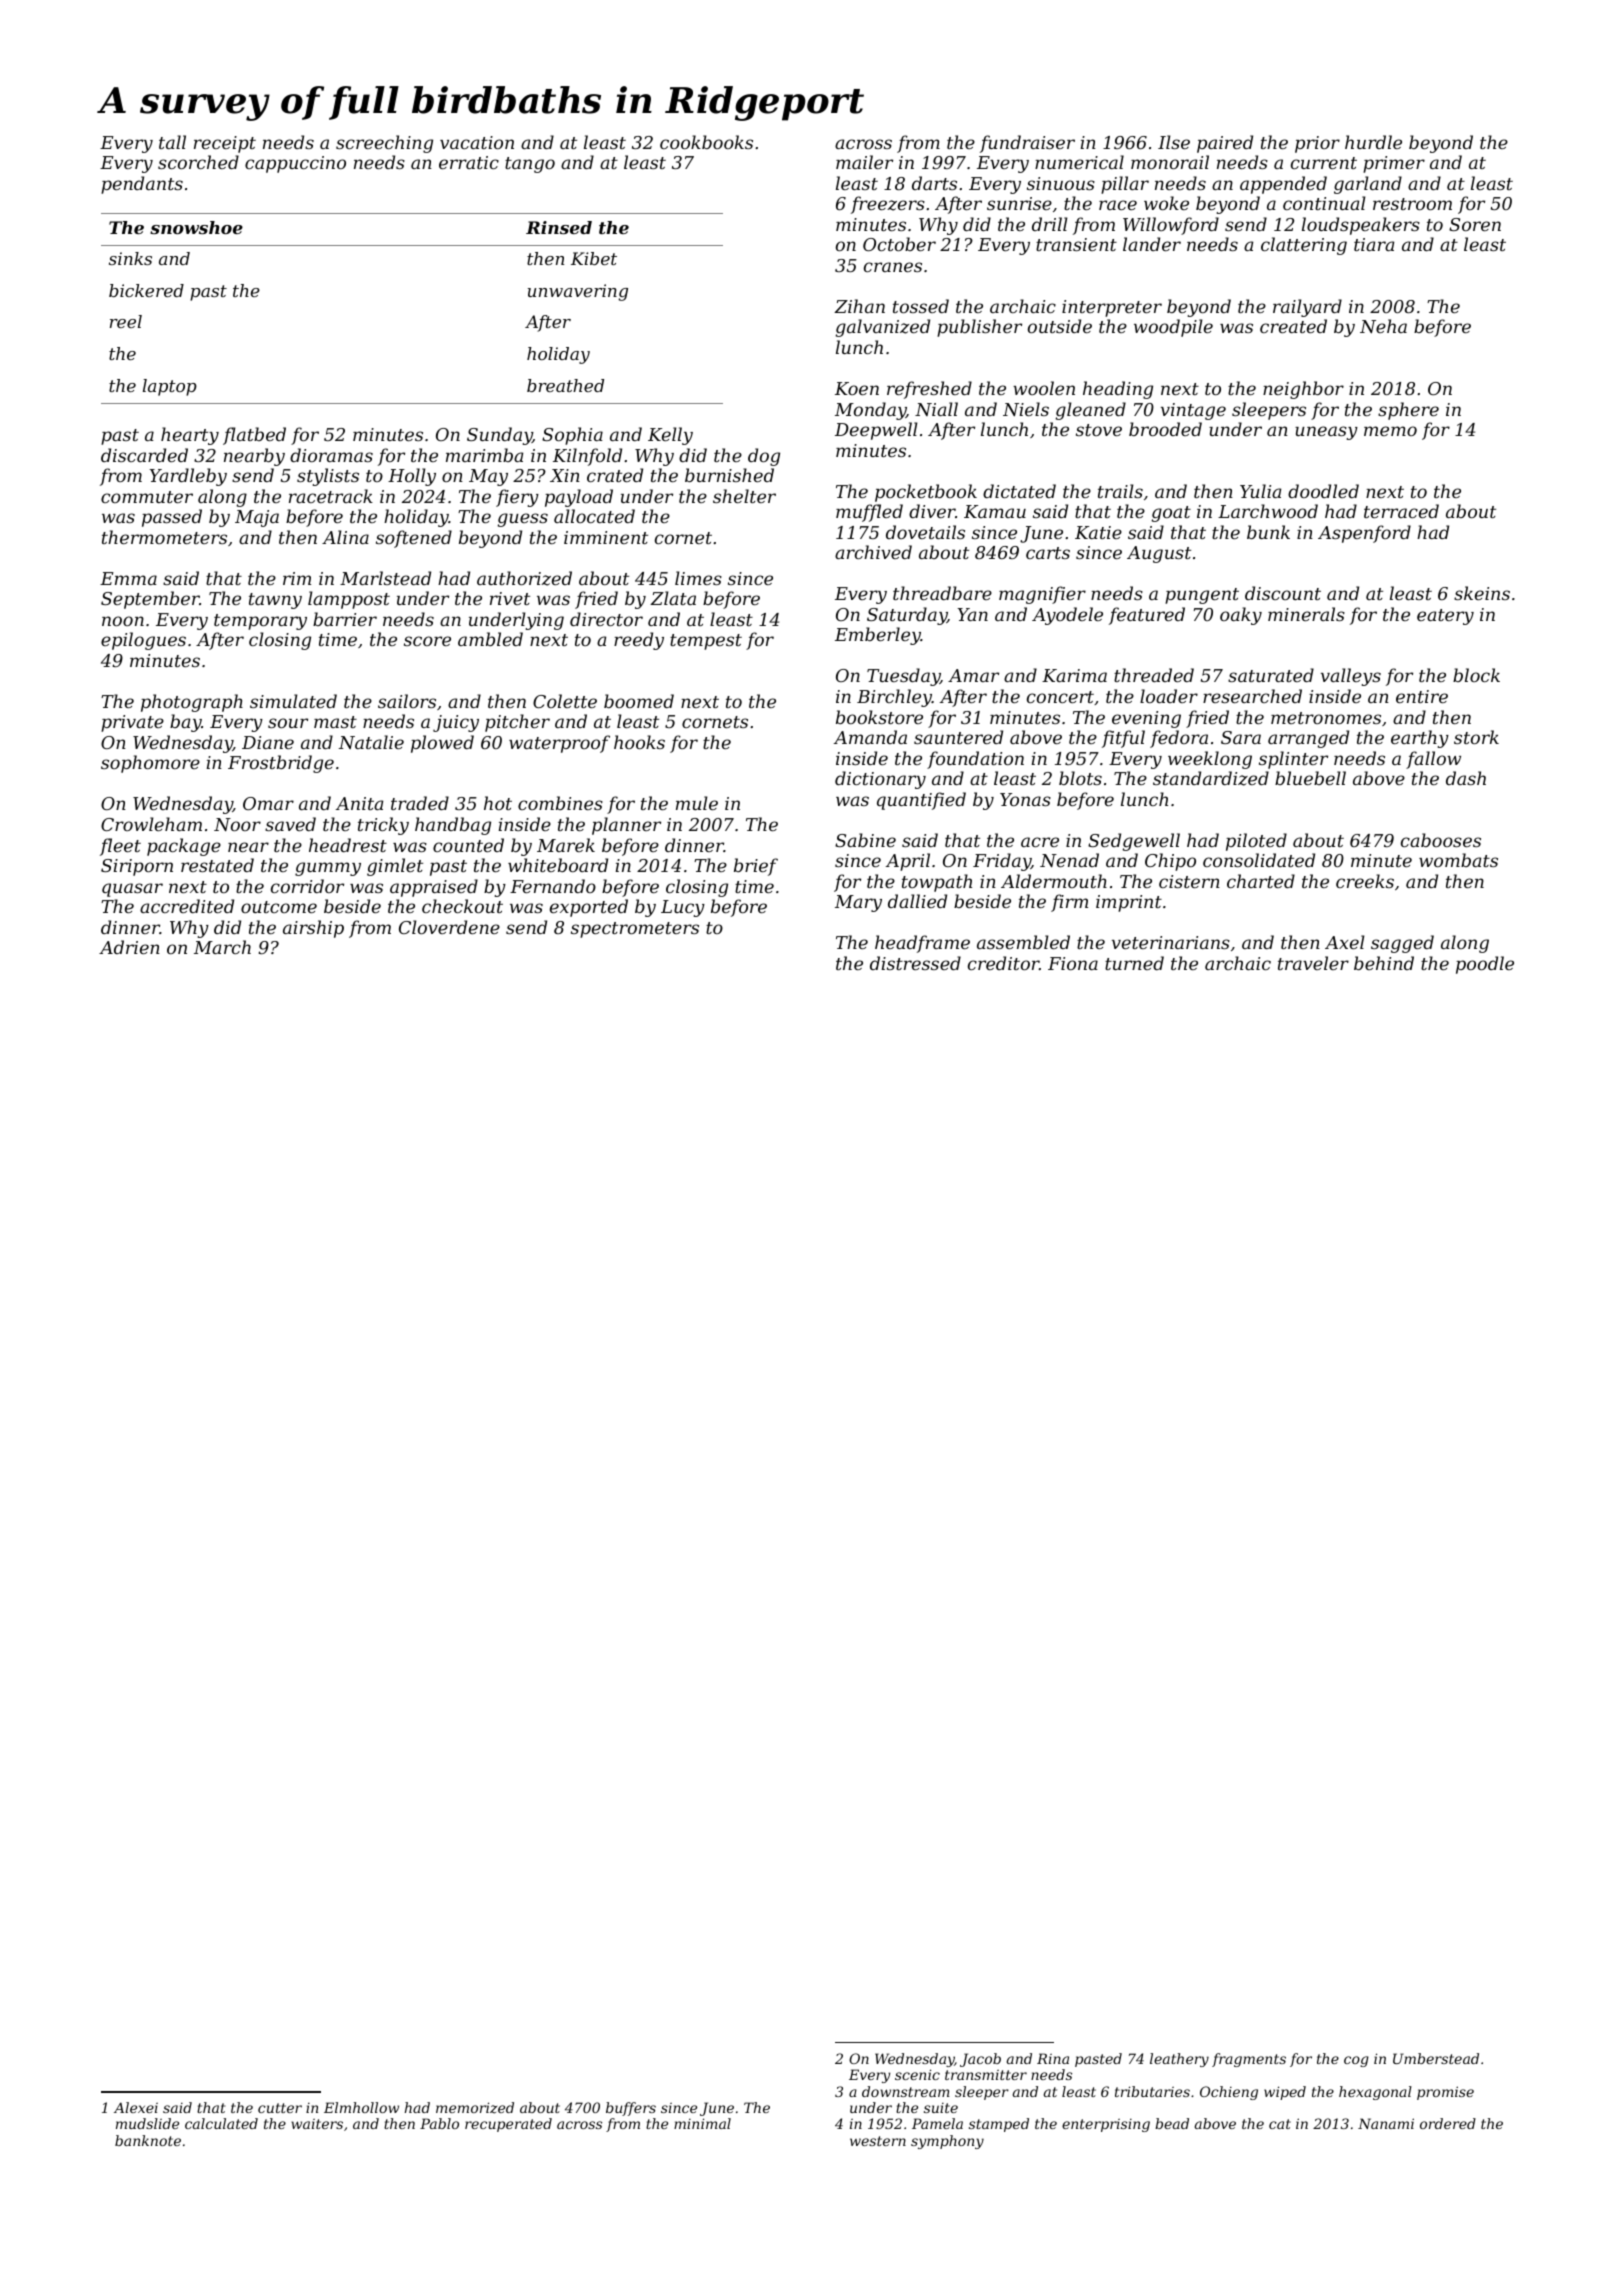 This page has width=1620, height=2292. I want to click on Jacob, so click(980, 2060).
